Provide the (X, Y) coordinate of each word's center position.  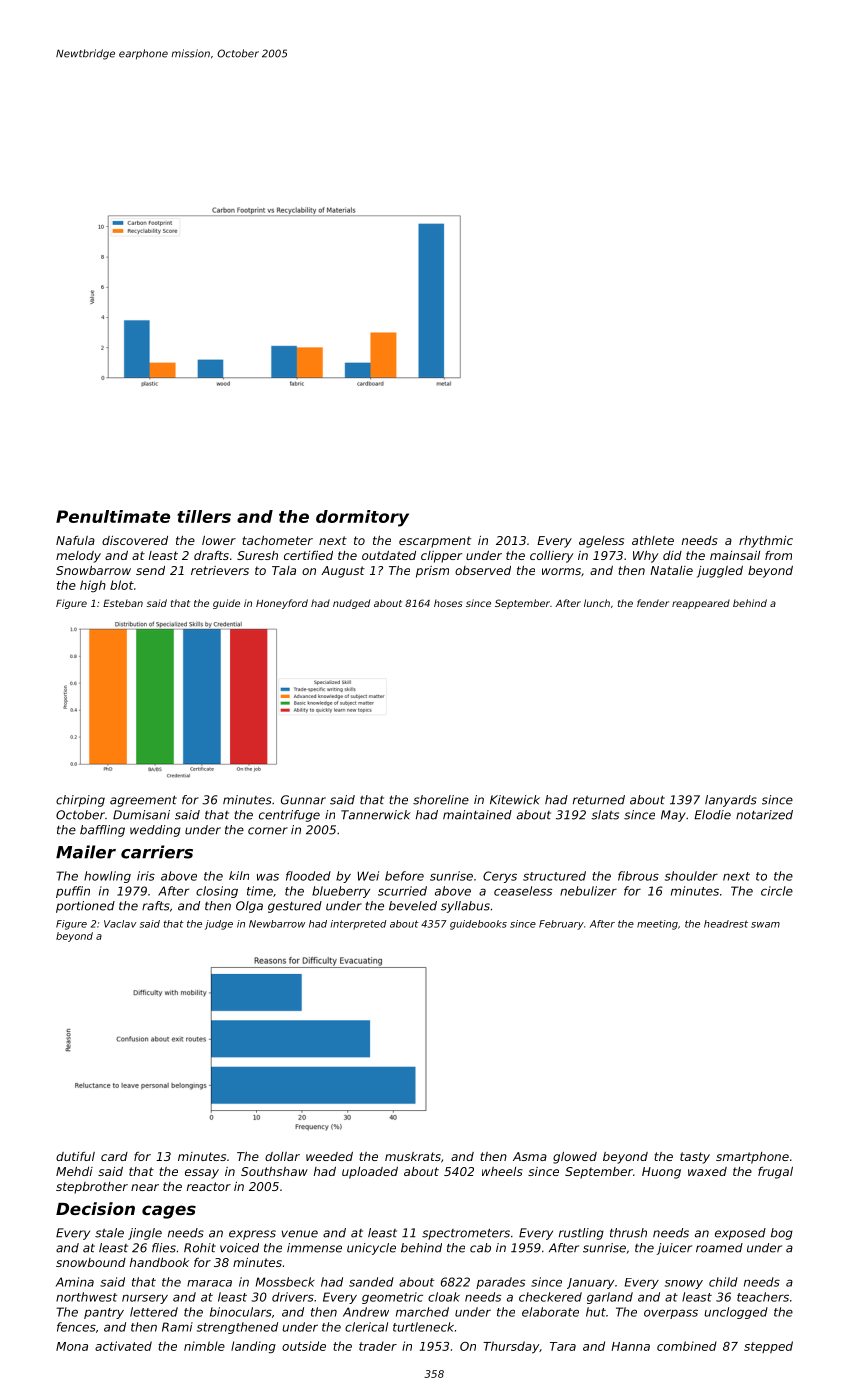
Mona (72, 1346)
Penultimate (113, 516)
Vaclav (120, 924)
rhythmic (766, 542)
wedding (155, 831)
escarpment (435, 542)
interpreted (358, 925)
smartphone (752, 1158)
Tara (563, 1346)
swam (765, 925)
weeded (329, 1156)
